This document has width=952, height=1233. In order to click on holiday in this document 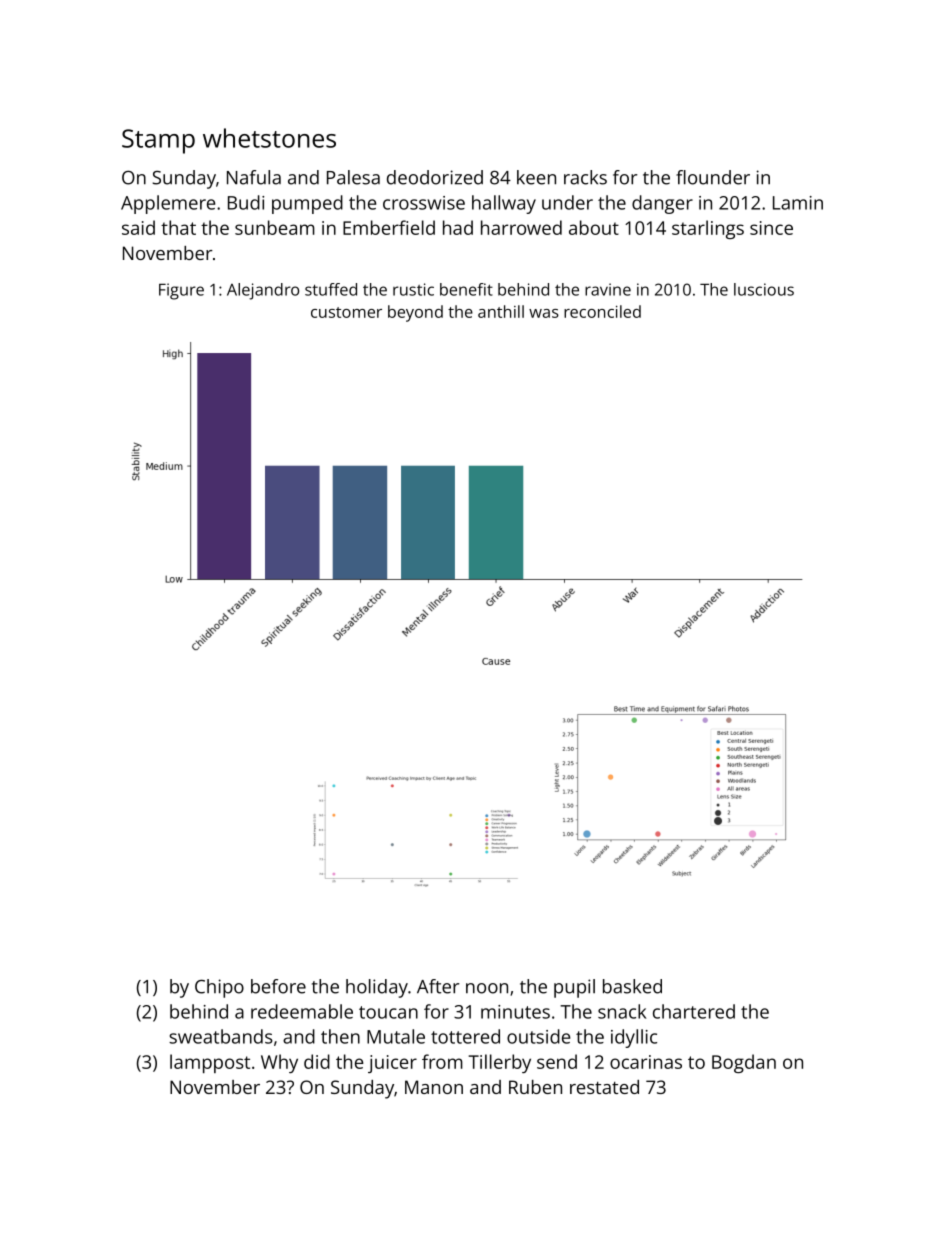, I will do `click(377, 988)`.
